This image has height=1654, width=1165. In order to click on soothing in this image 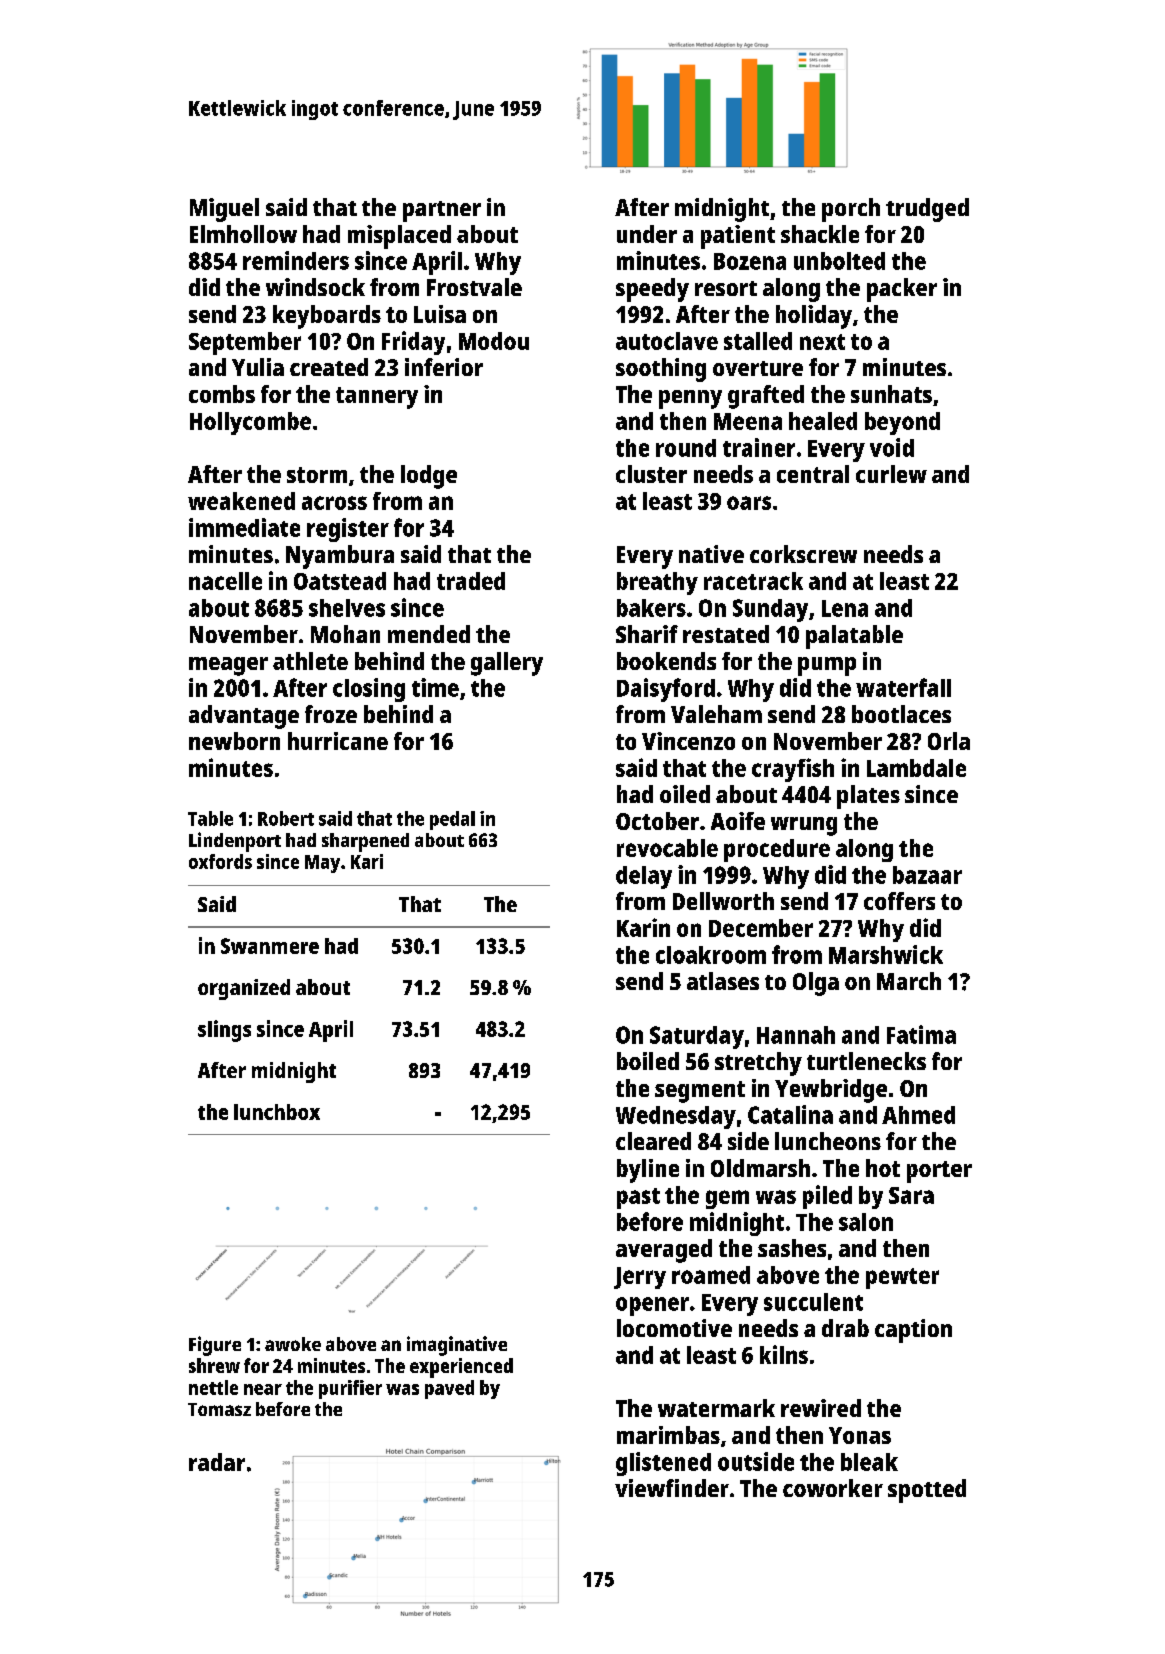, I will do `click(661, 370)`.
